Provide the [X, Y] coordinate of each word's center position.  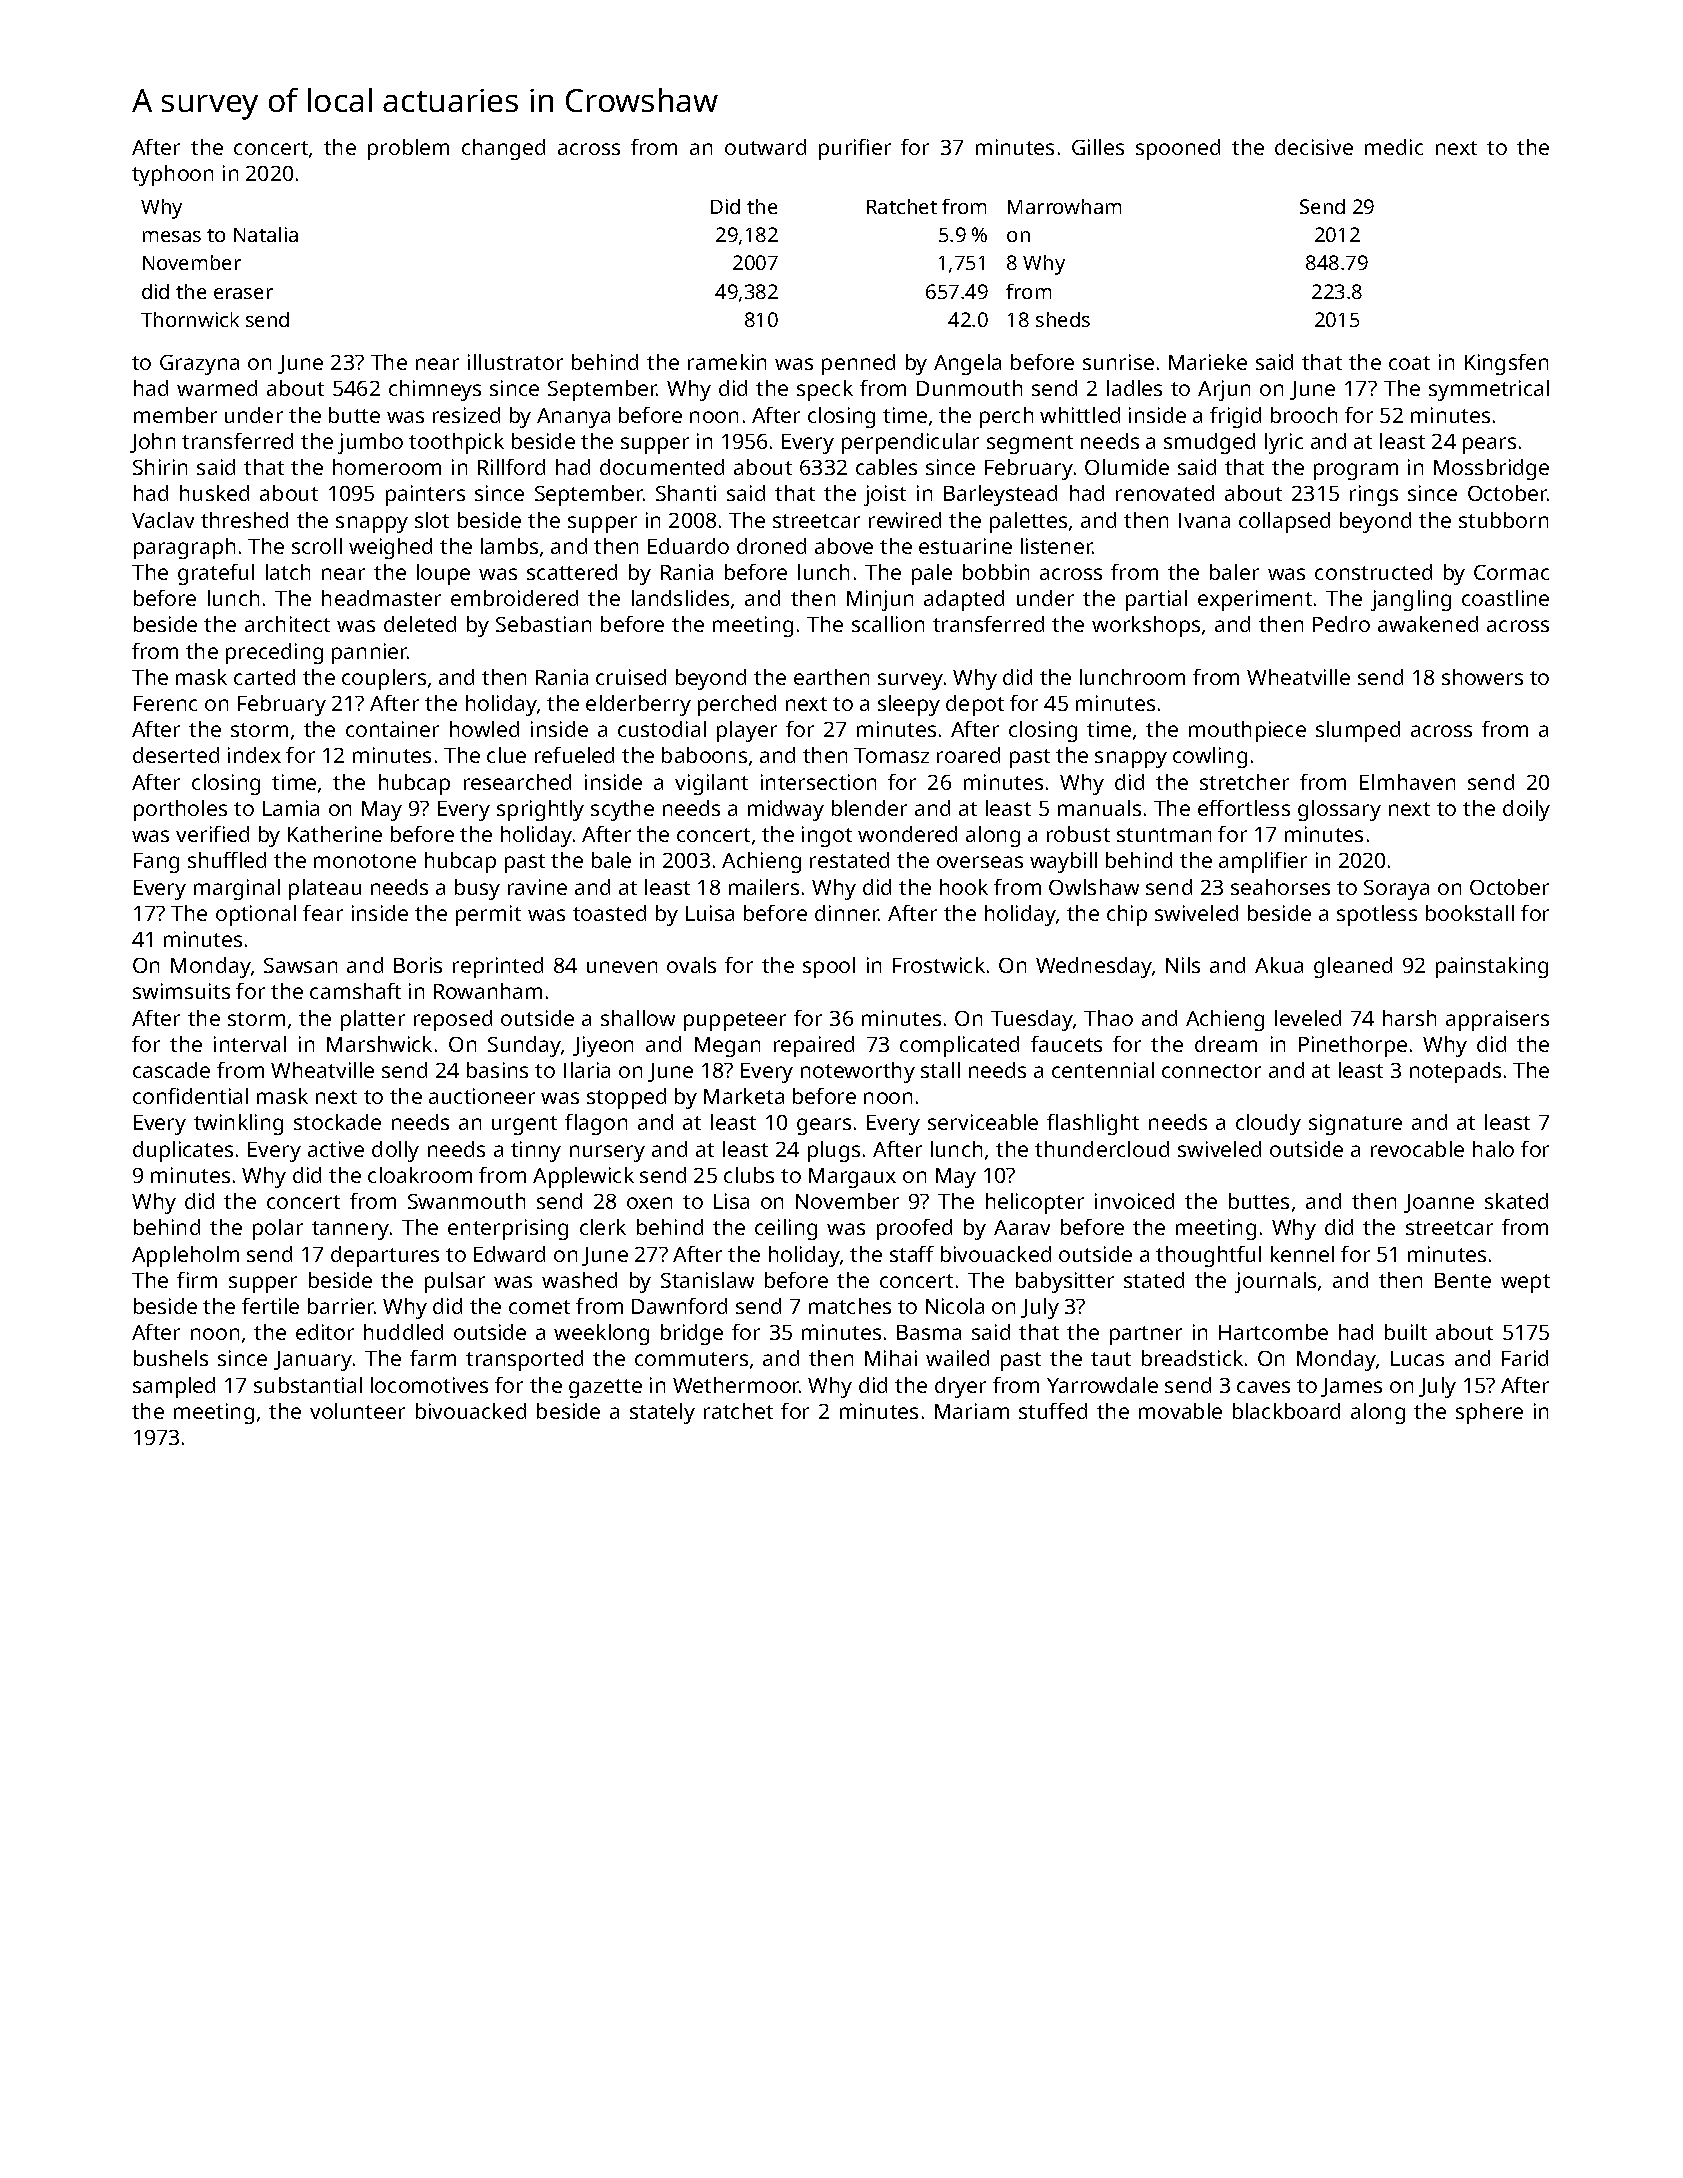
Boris [418, 965]
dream [1226, 1044]
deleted [420, 624]
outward [765, 147]
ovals [691, 965]
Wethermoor [736, 1385]
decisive [1314, 147]
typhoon [172, 175]
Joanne [1439, 1203]
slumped [1358, 731]
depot [975, 705]
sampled [174, 1387]
